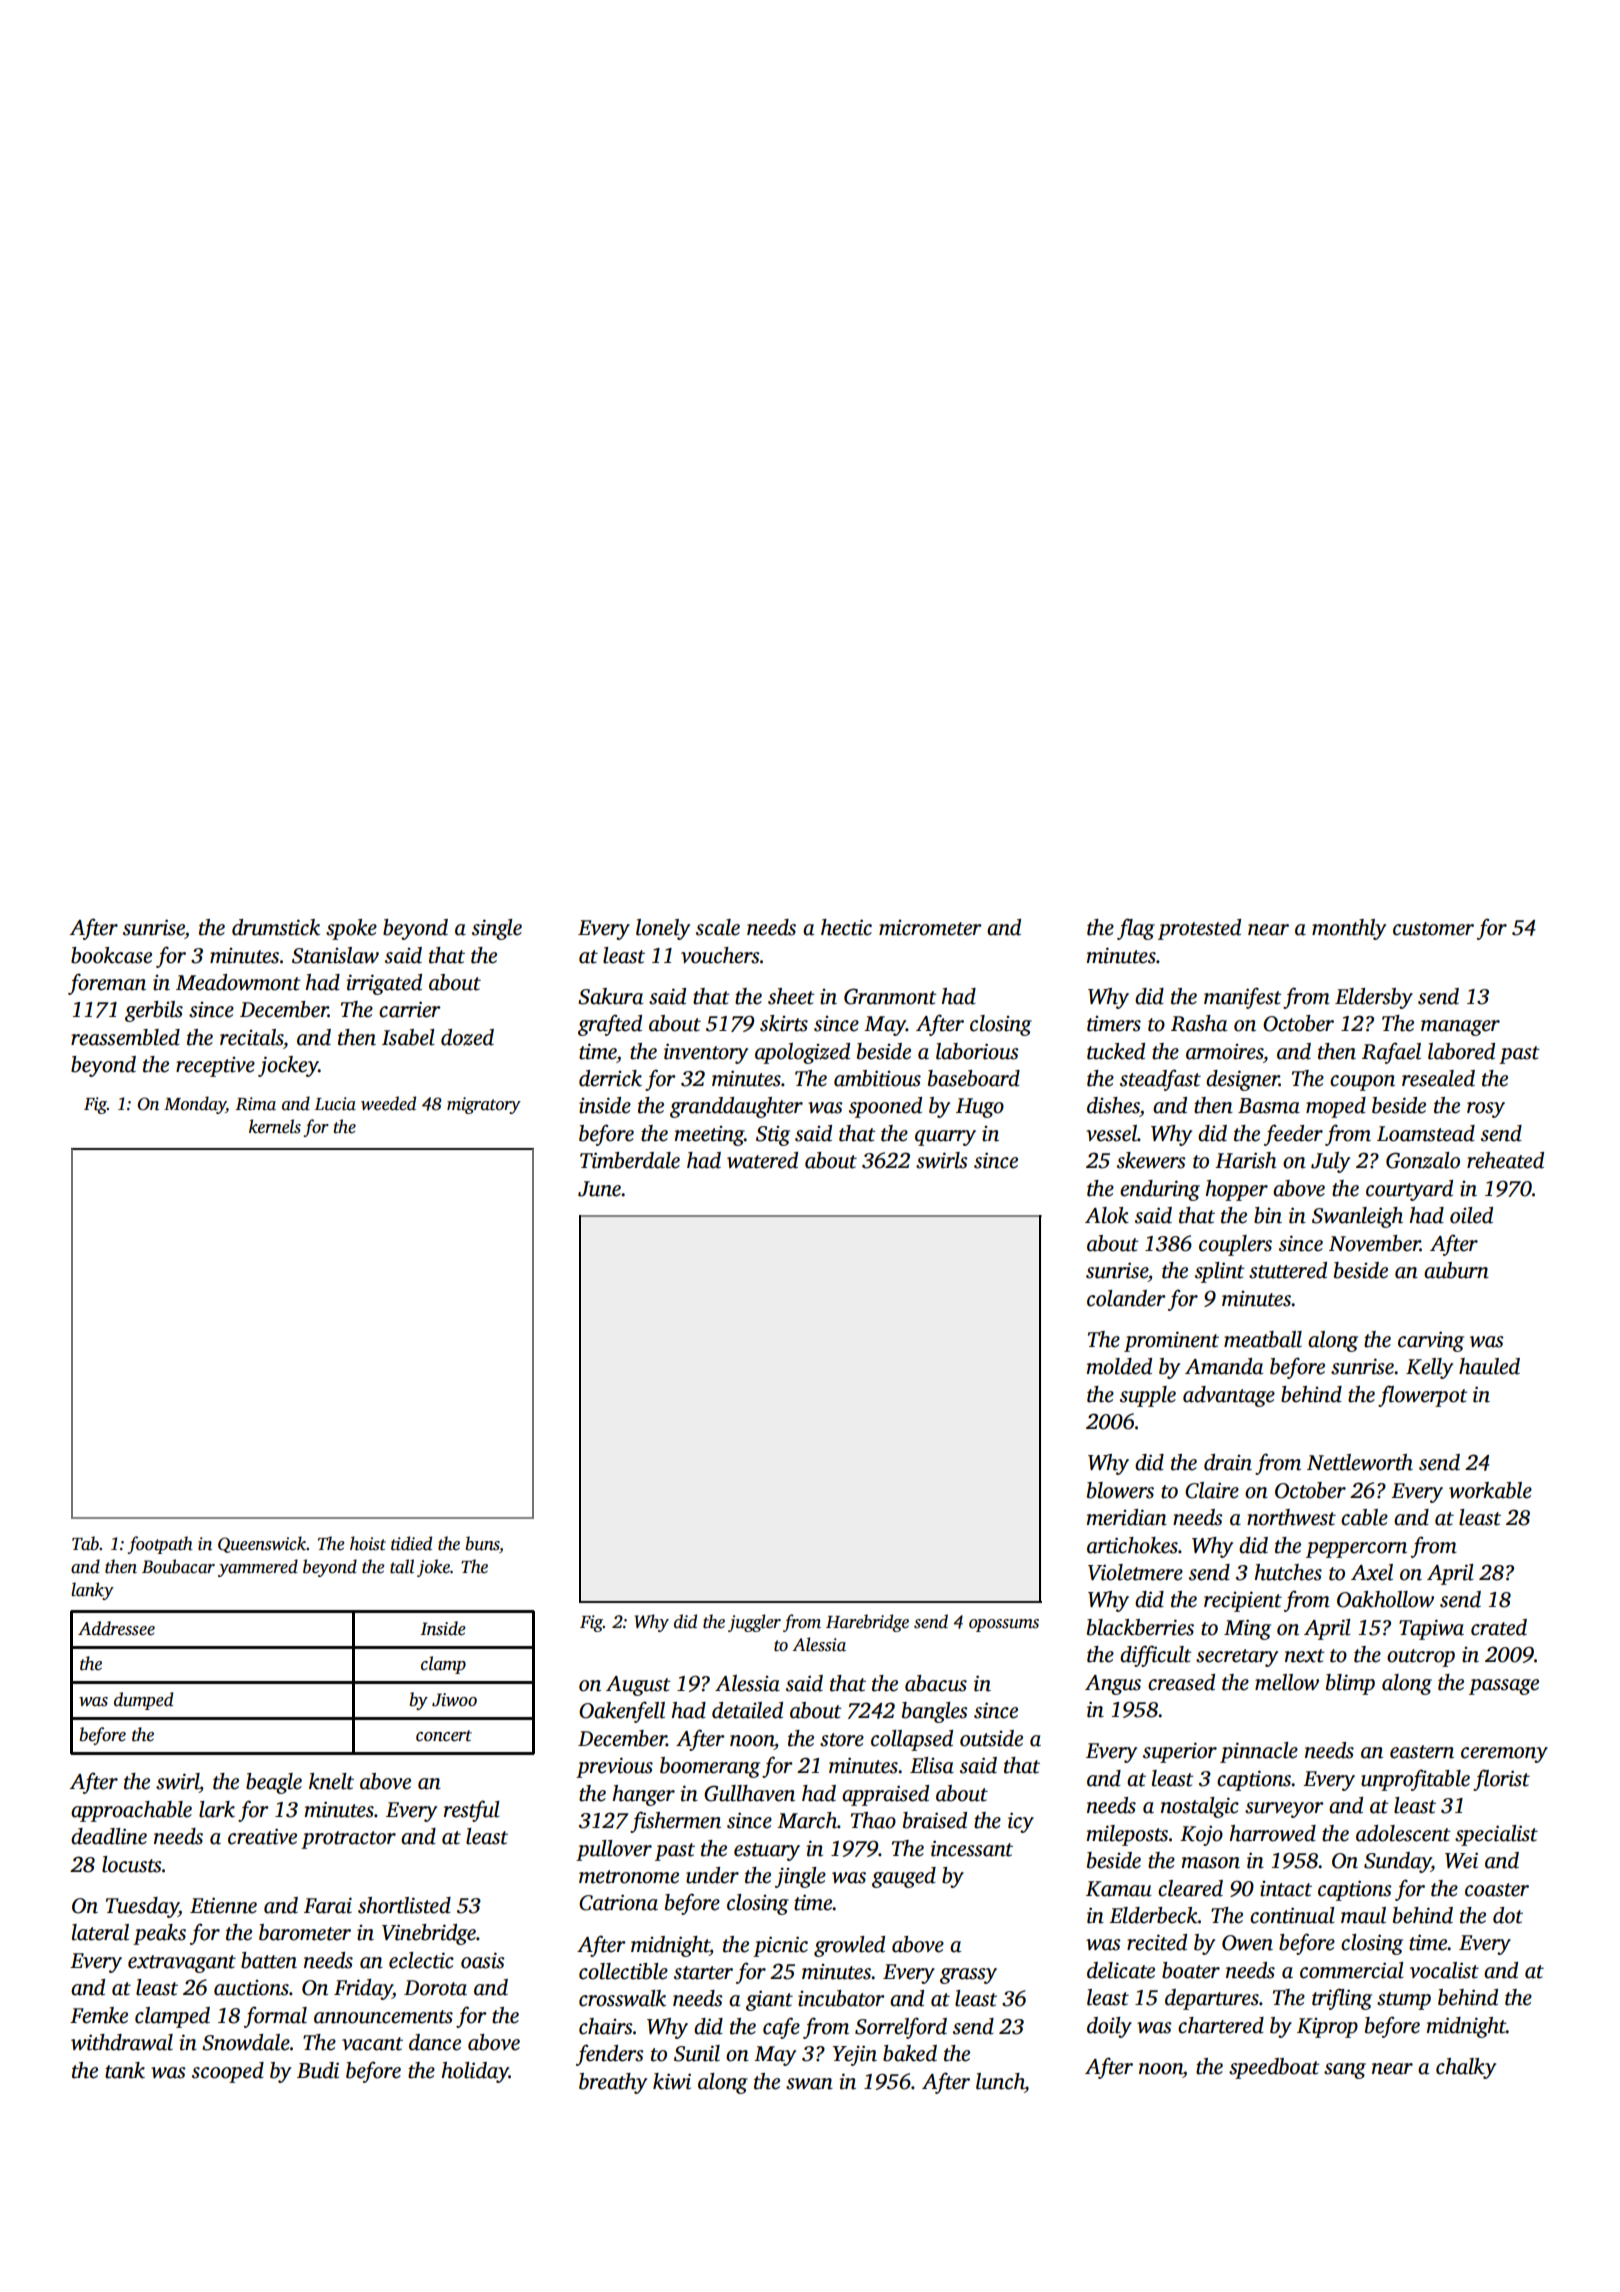 Image resolution: width=1620 pixels, height=2292 pixels. Describe the element at coordinates (802, 1053) in the page. I see `apologized` at that location.
